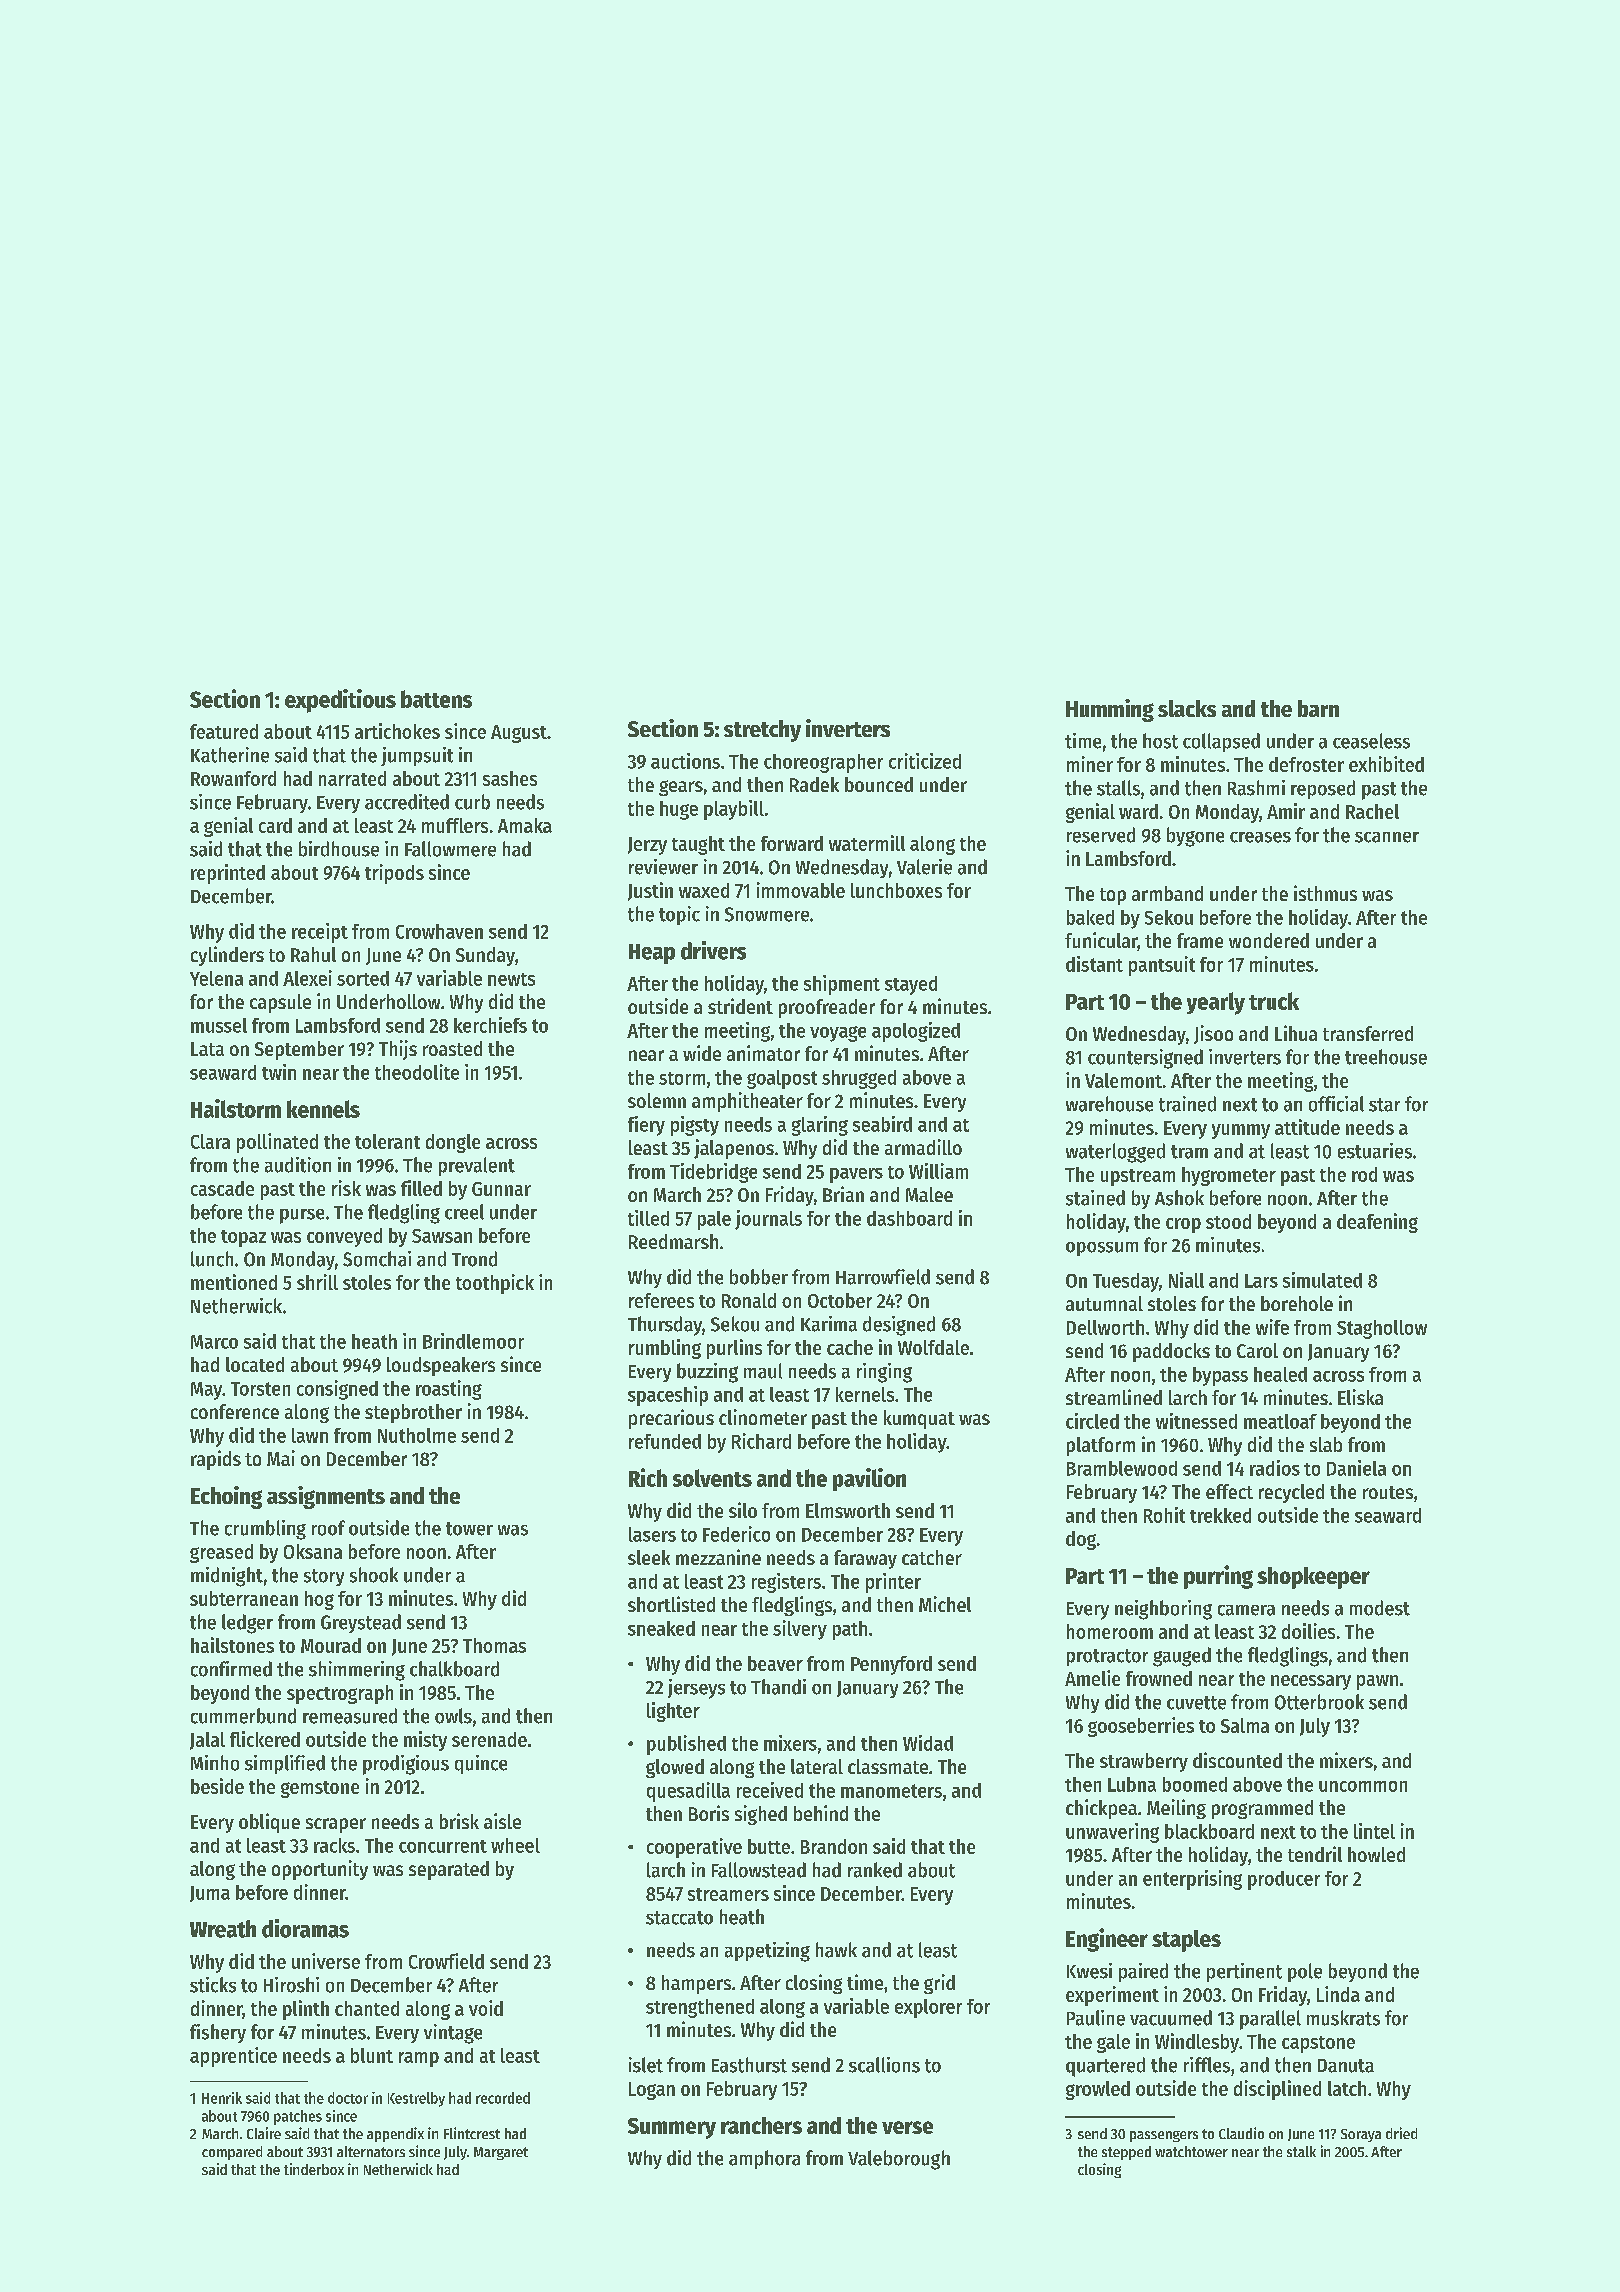 Image resolution: width=1620 pixels, height=2292 pixels. What do you see at coordinates (1274, 1001) in the screenshot?
I see `truck` at bounding box center [1274, 1001].
